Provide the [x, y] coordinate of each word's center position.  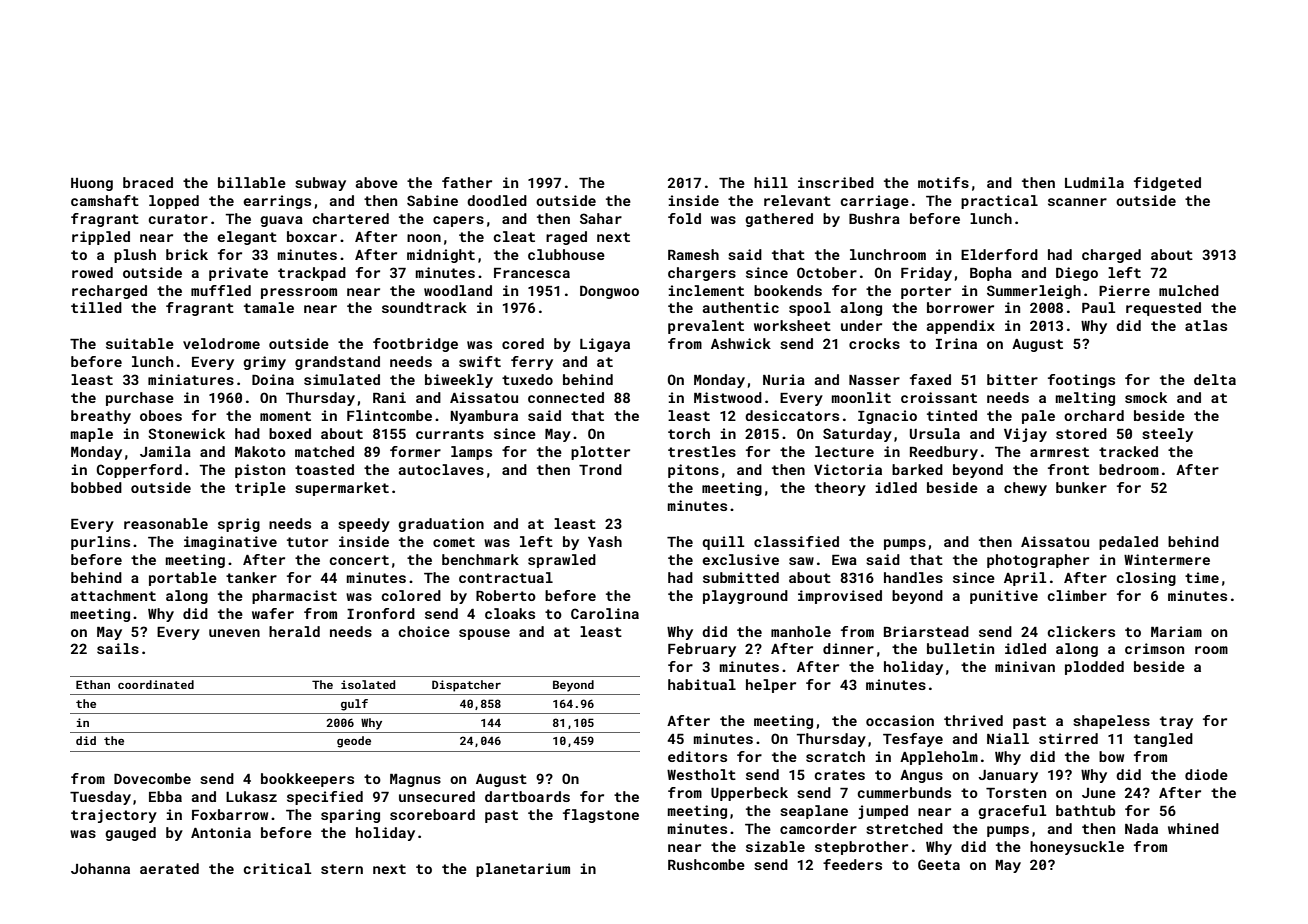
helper [771, 686]
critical [277, 868]
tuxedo [527, 379]
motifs [943, 182]
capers [458, 221]
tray [1176, 722]
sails [118, 648]
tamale [269, 307]
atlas [1206, 325]
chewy [1025, 489]
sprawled [562, 561]
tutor [307, 542]
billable [252, 182]
